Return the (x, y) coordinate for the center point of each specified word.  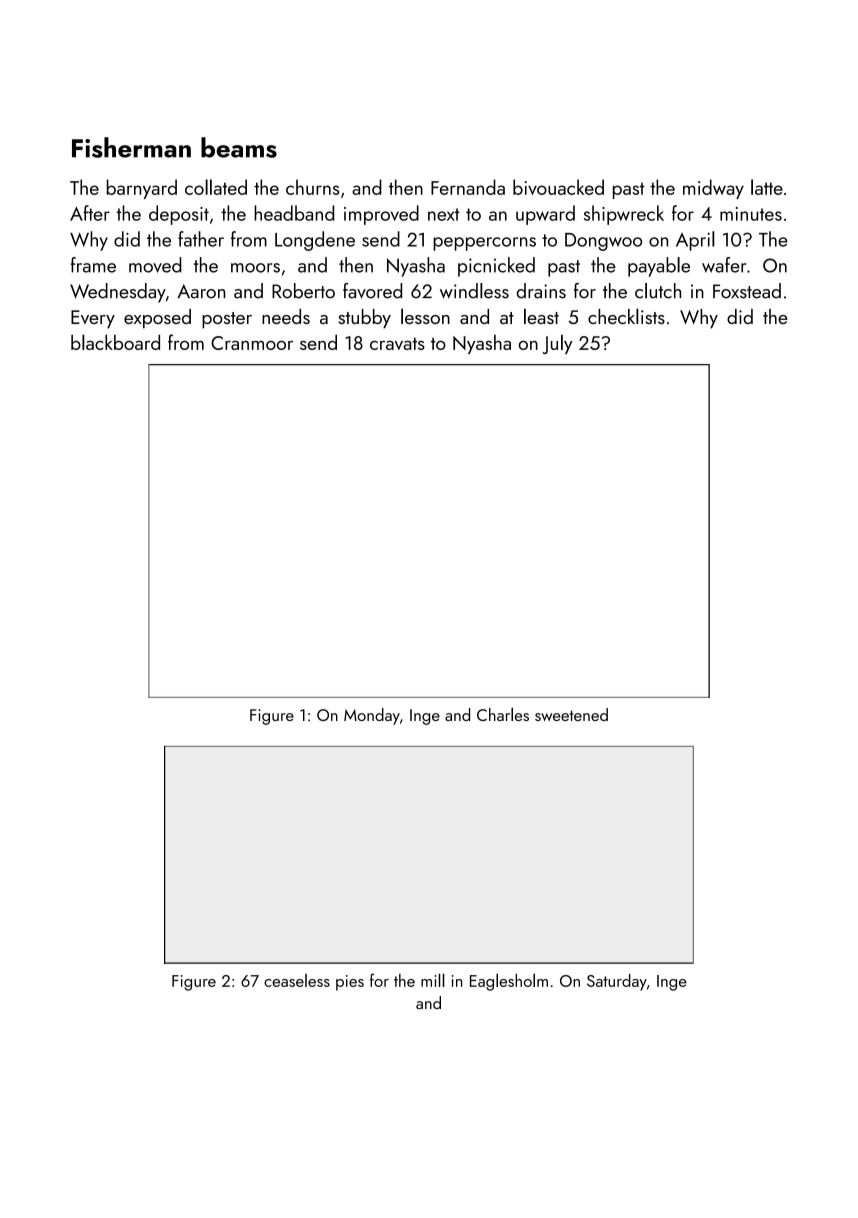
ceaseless (297, 980)
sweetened (571, 714)
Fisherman (131, 147)
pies (350, 983)
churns (313, 187)
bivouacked (558, 187)
